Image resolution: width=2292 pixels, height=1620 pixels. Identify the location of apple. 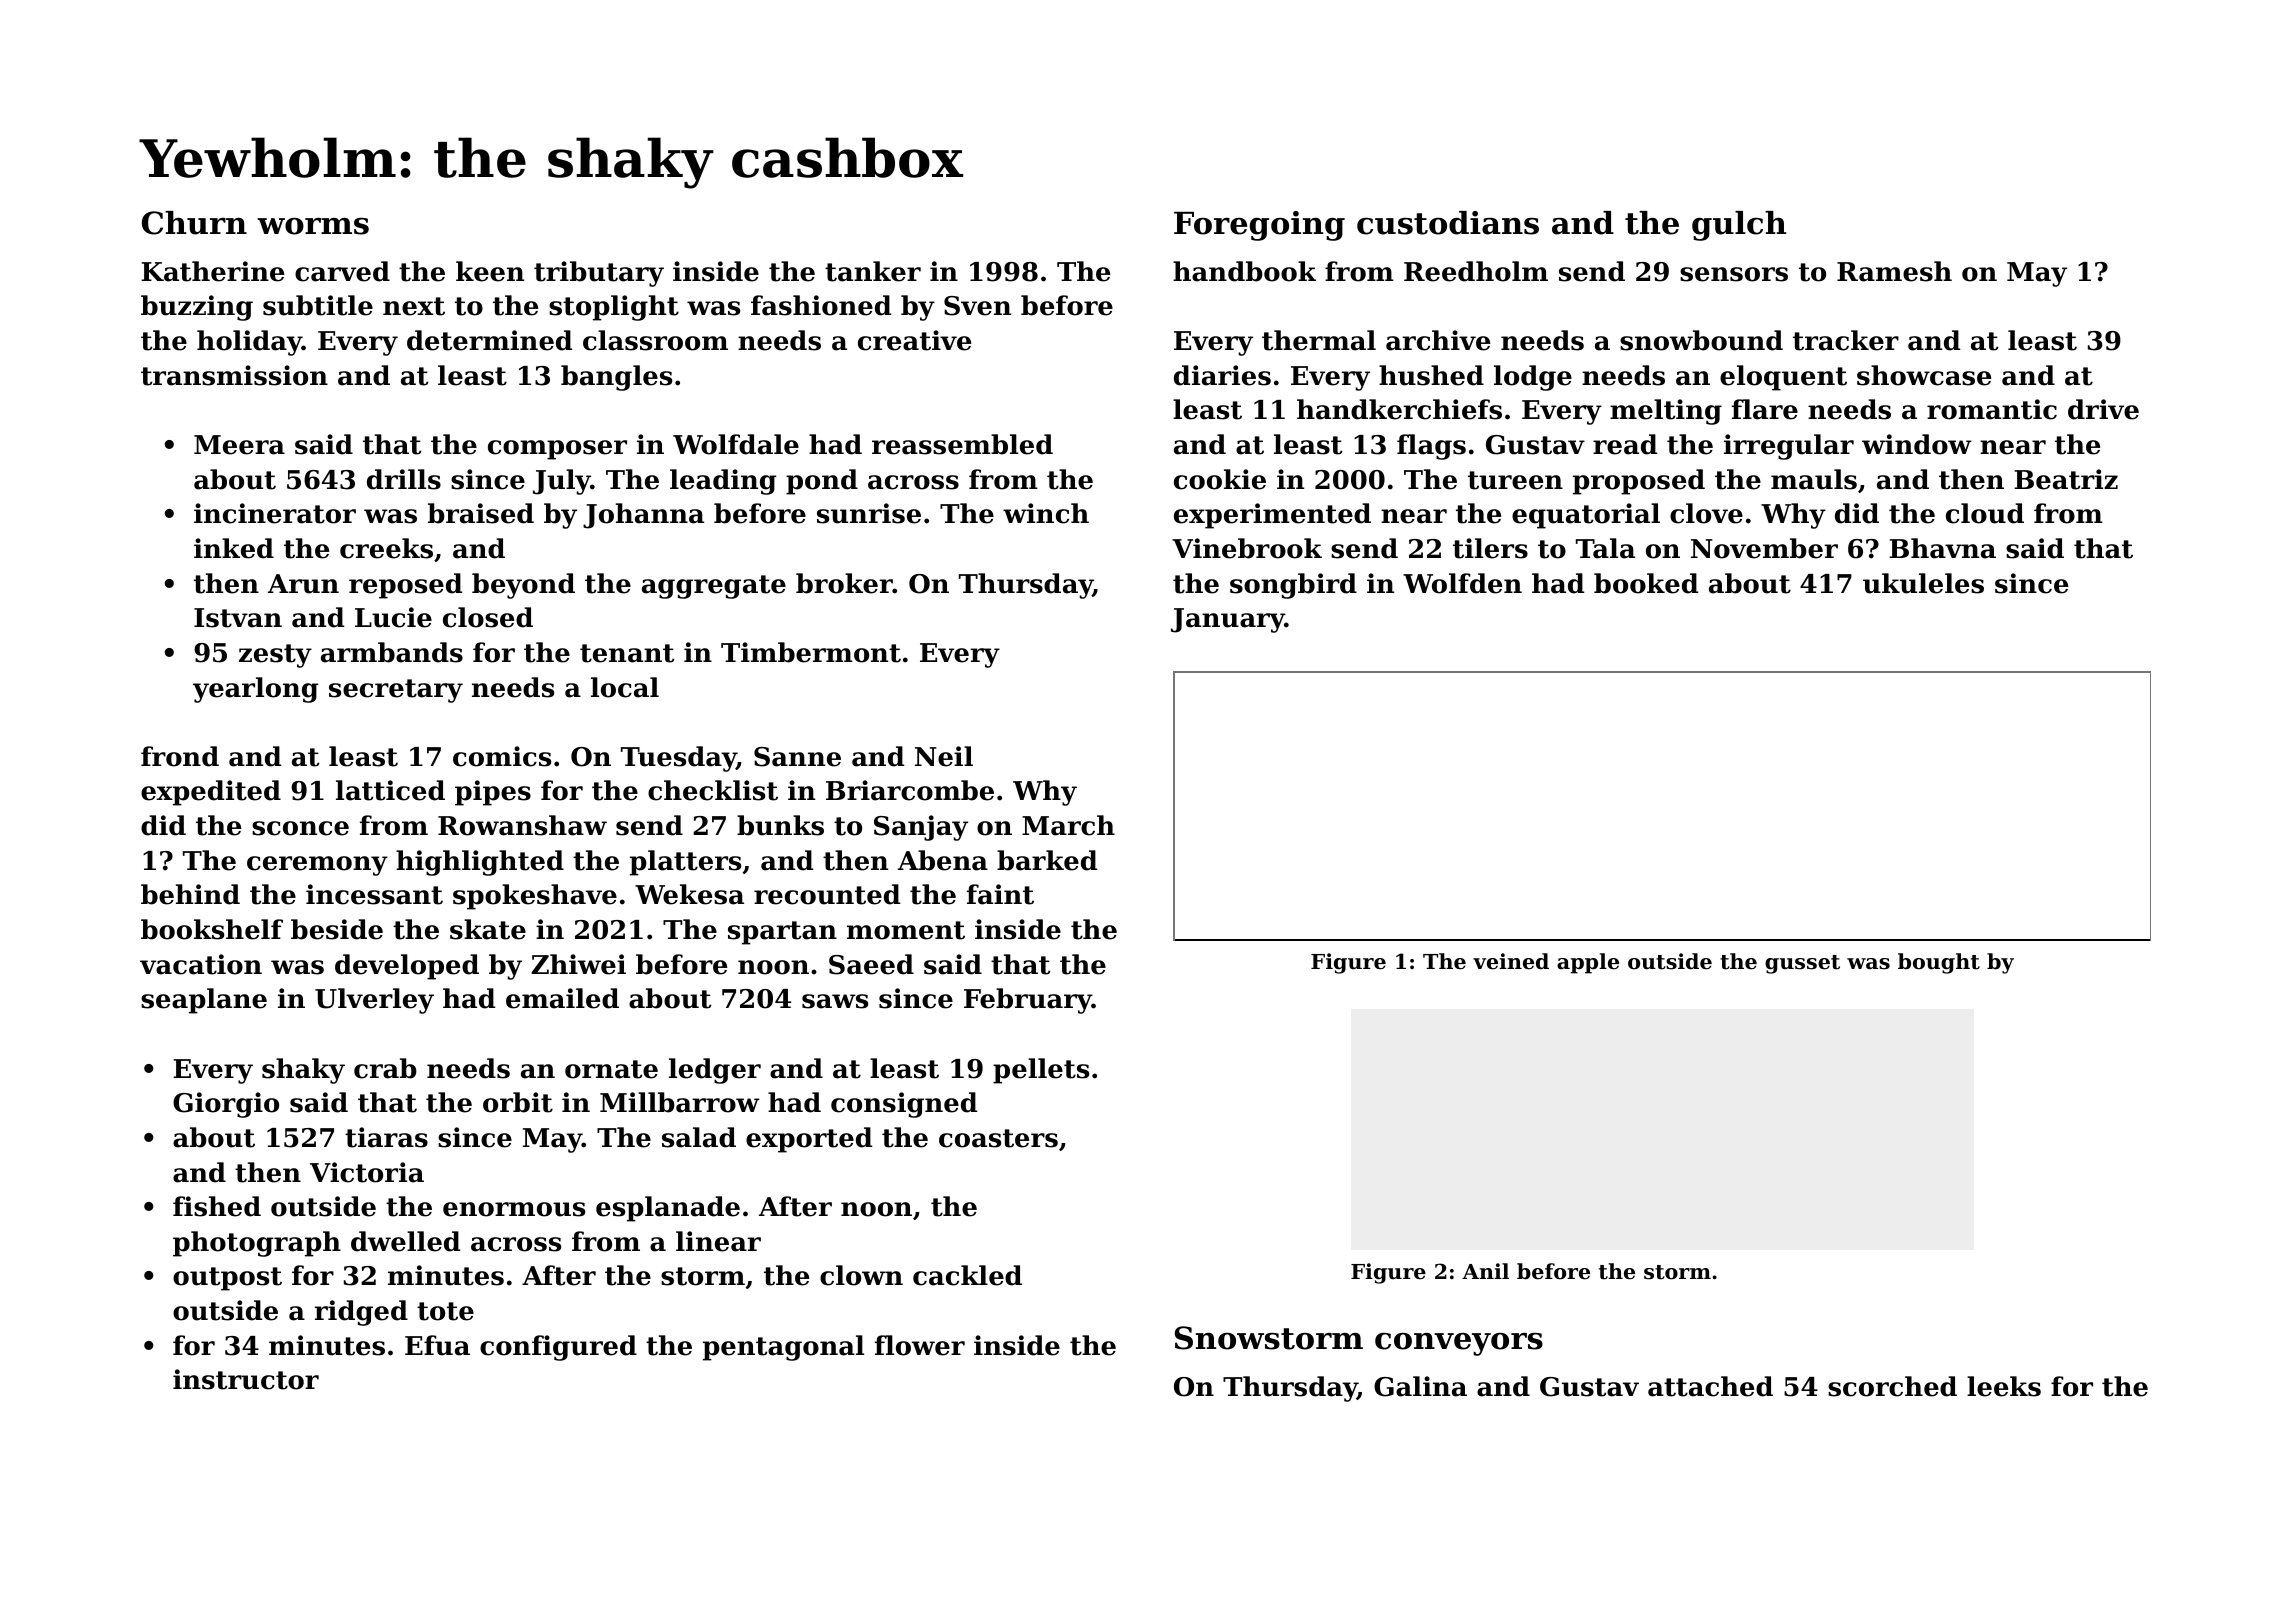
(1588, 963).
